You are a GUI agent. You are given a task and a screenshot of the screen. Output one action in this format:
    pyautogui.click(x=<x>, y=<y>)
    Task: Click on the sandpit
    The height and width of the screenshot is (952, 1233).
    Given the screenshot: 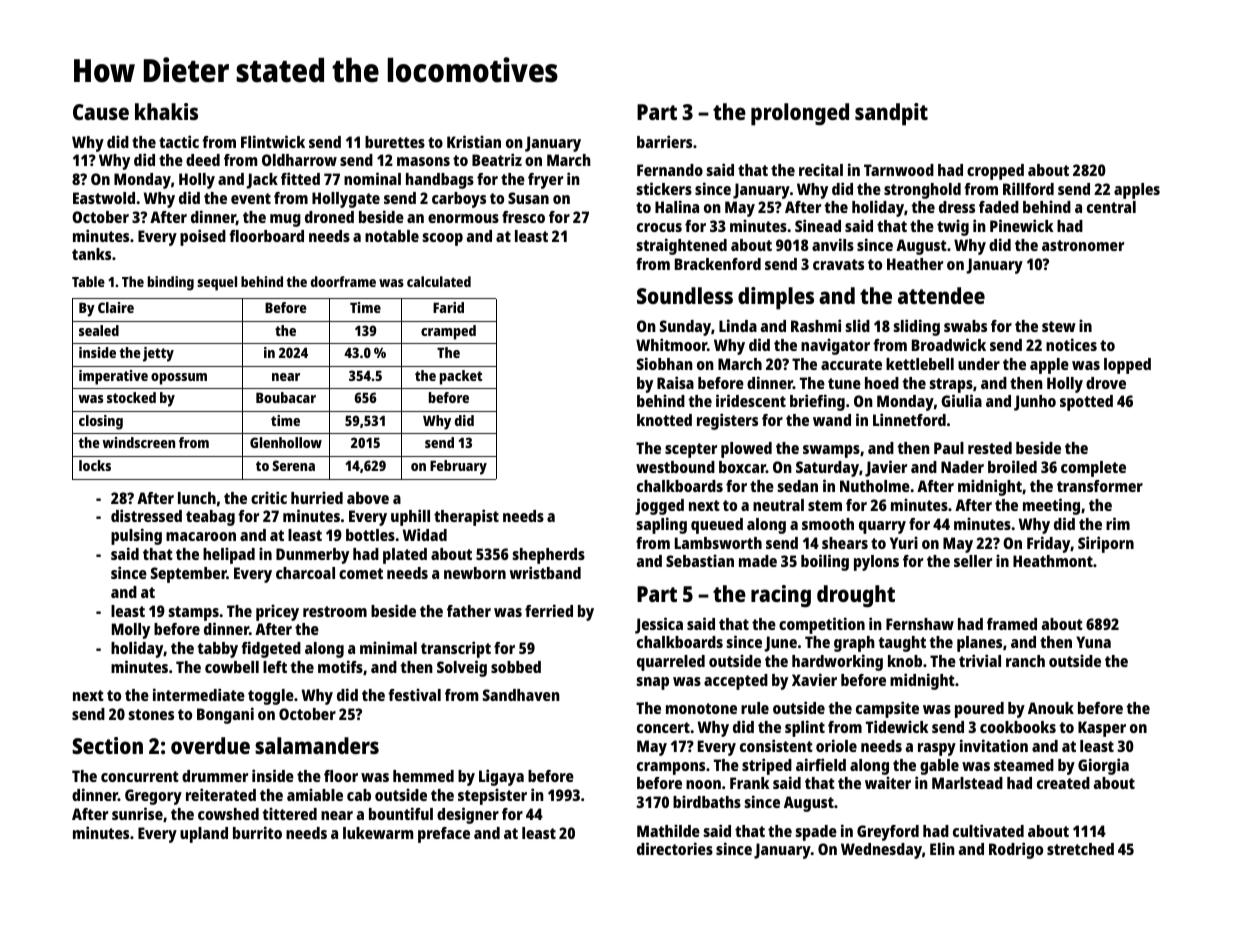 What is the action you would take?
    pyautogui.click(x=891, y=114)
